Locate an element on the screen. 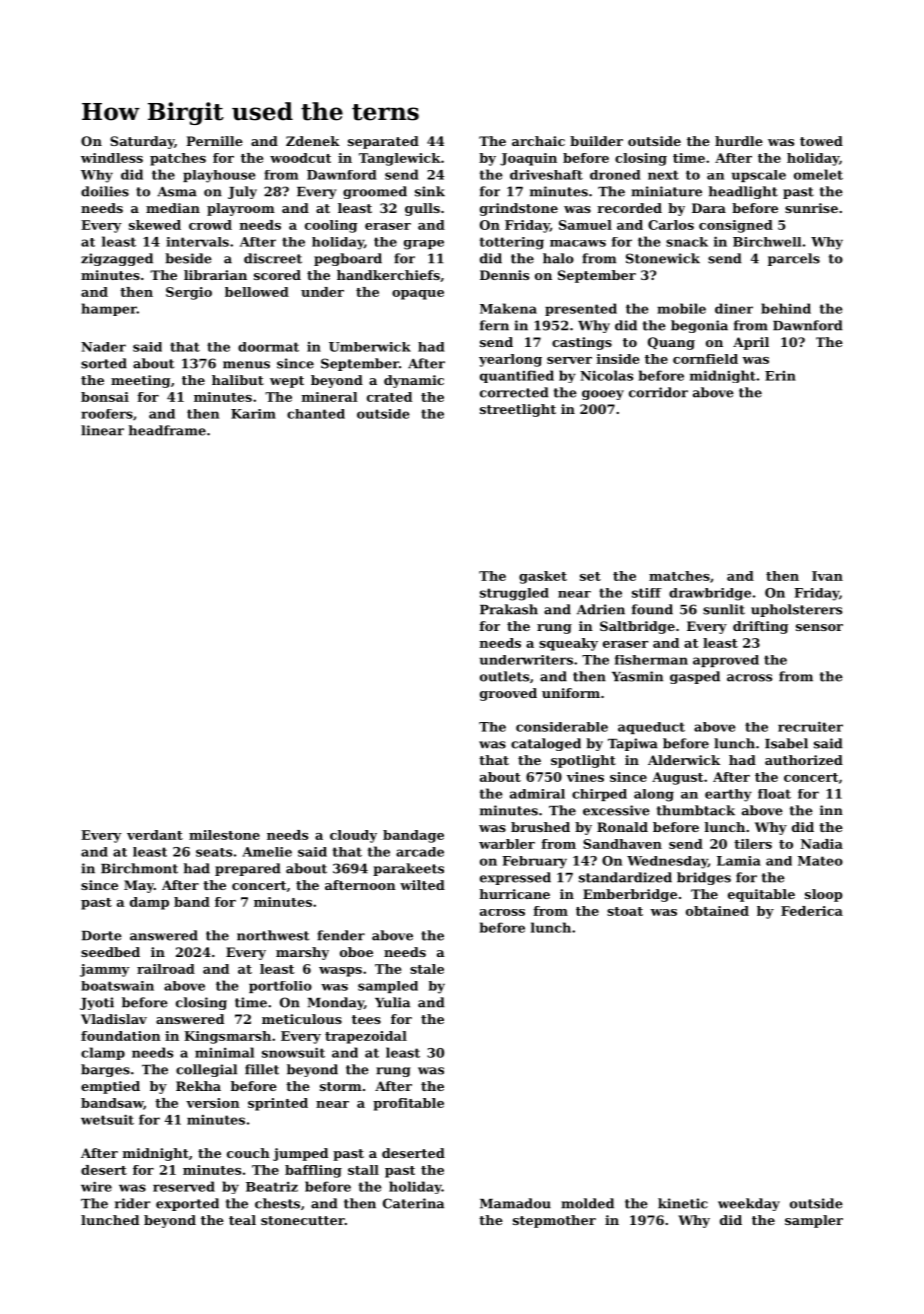  admiral is located at coordinates (537, 794).
